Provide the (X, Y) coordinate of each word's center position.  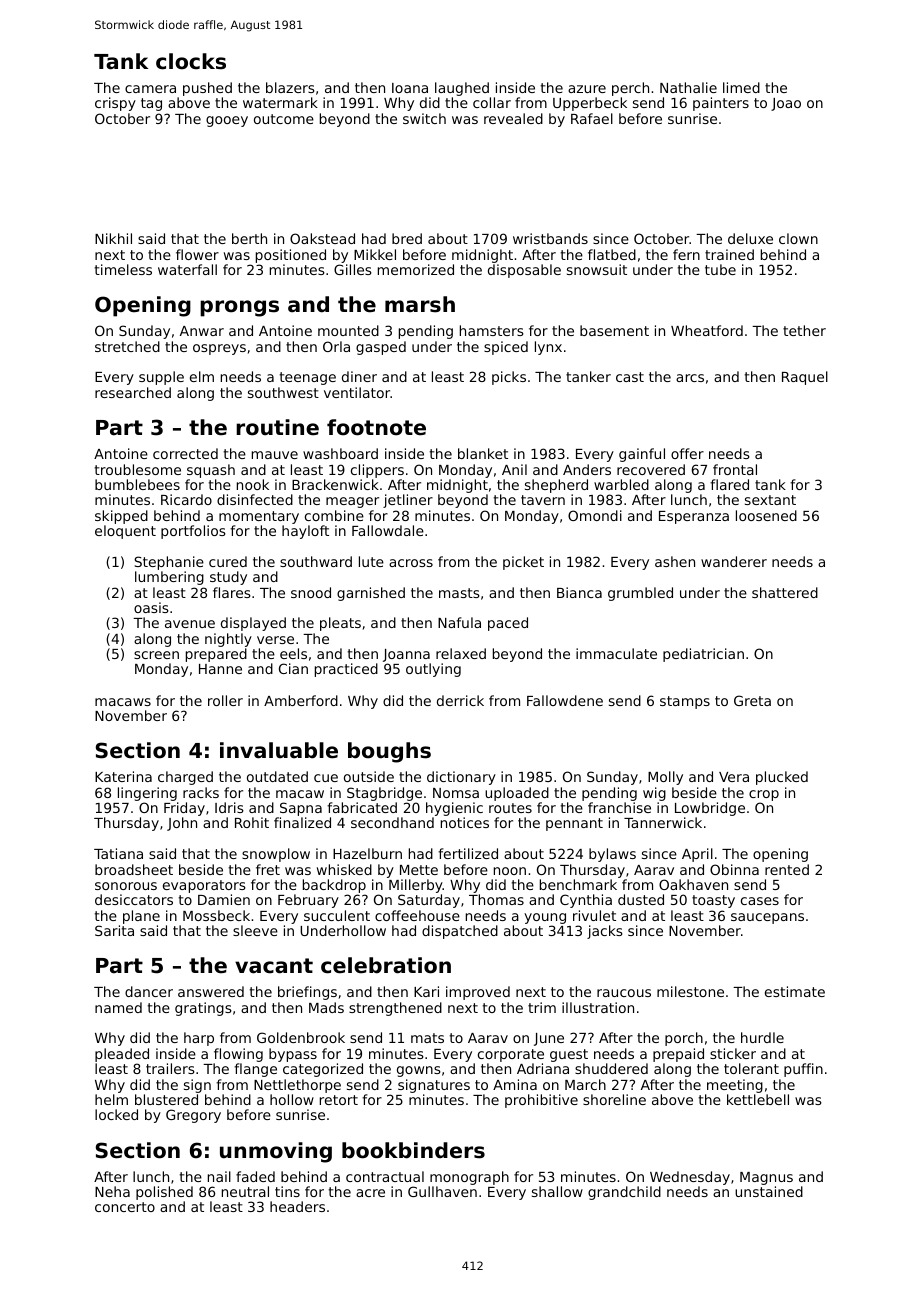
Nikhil (113, 238)
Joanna (406, 655)
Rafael (592, 118)
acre (370, 1193)
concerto (125, 1207)
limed (741, 87)
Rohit (252, 822)
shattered (785, 592)
